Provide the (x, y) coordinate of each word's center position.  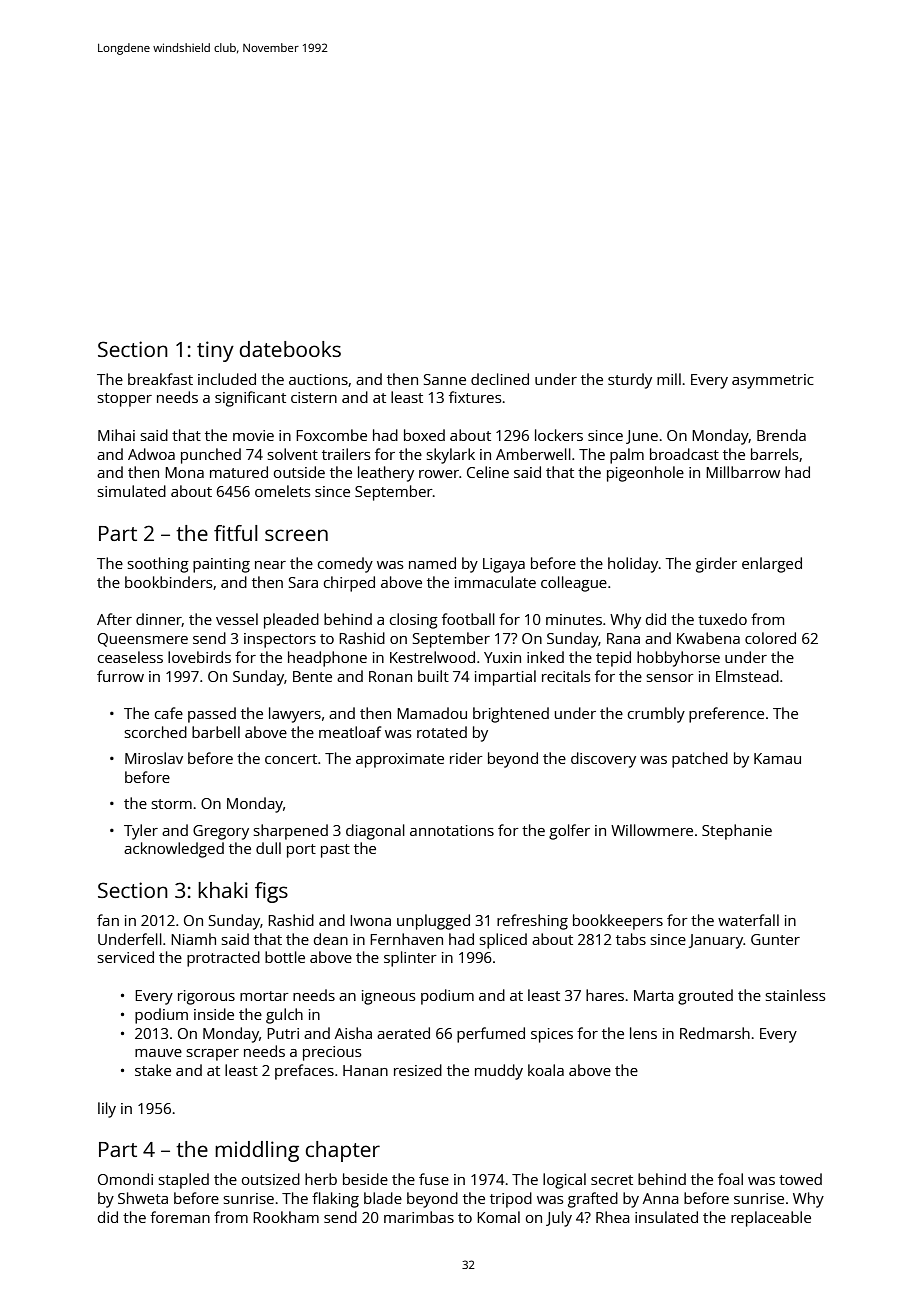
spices (552, 1035)
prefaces (304, 1072)
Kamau (777, 758)
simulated (132, 491)
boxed (424, 435)
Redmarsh (715, 1033)
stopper (125, 400)
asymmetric (773, 381)
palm (627, 456)
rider (466, 758)
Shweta (143, 1198)
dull (268, 848)
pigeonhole (645, 474)
